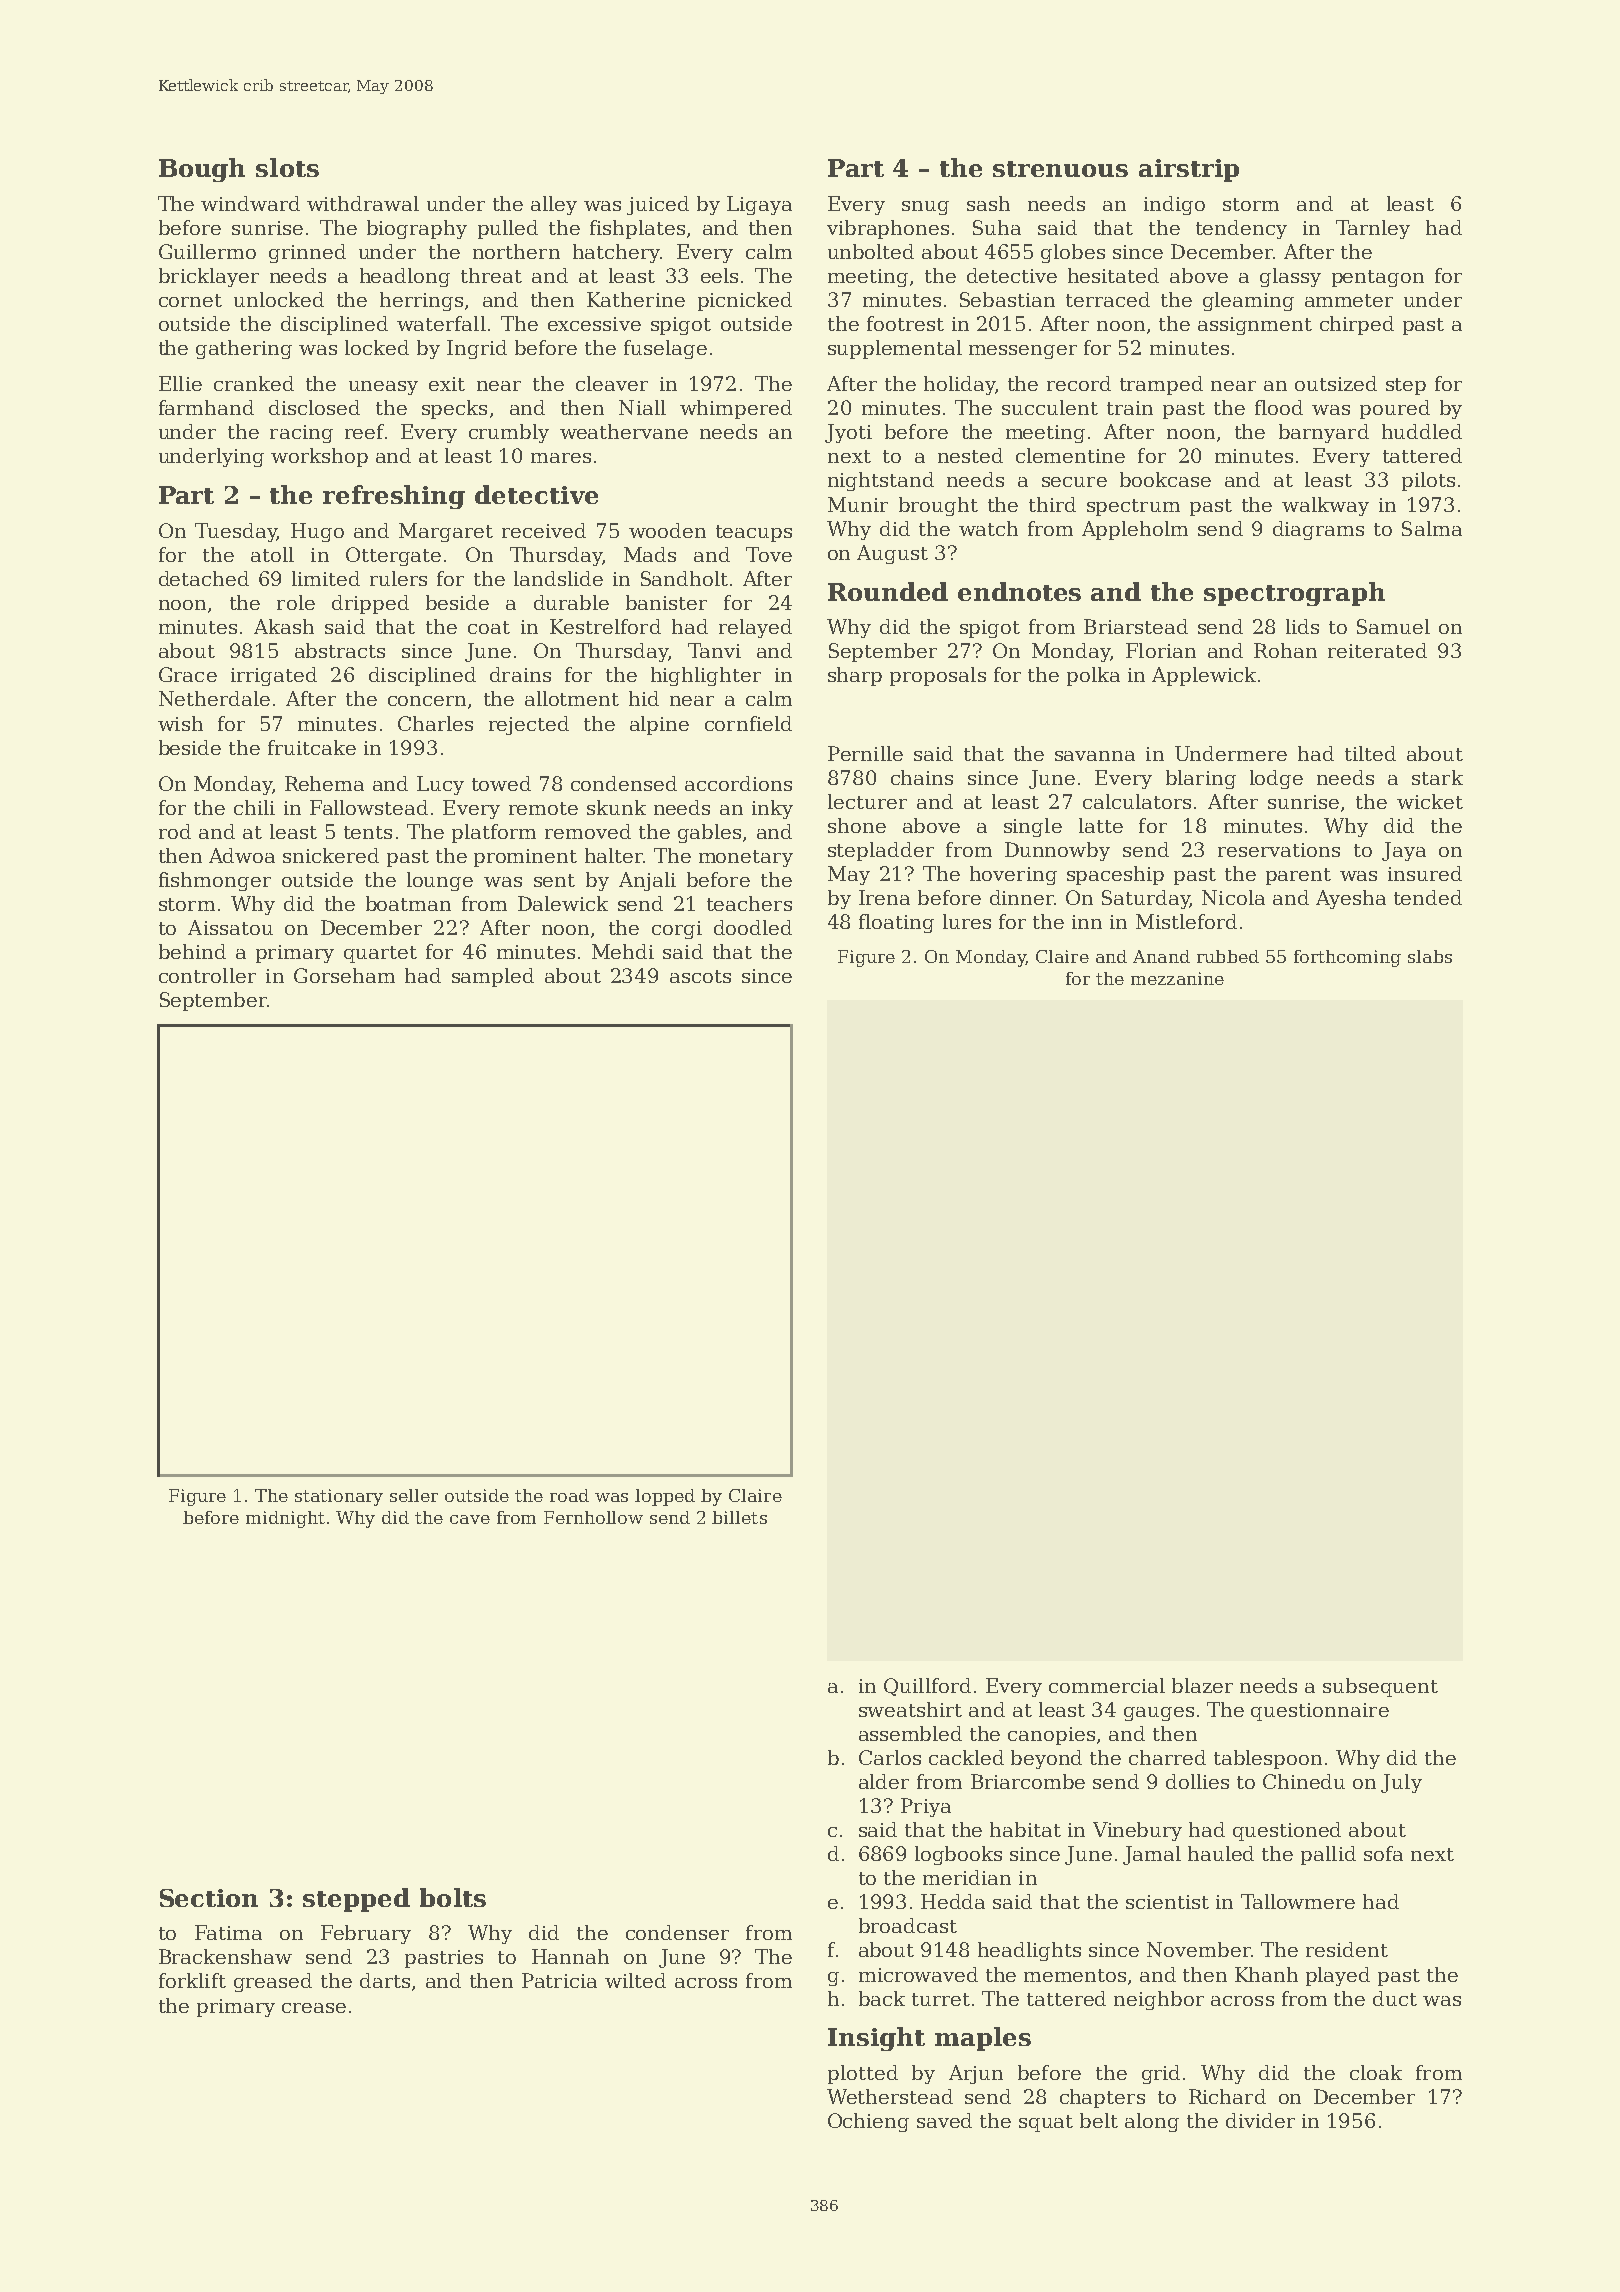 The image size is (1620, 2292). I want to click on Aissatou, so click(230, 927).
